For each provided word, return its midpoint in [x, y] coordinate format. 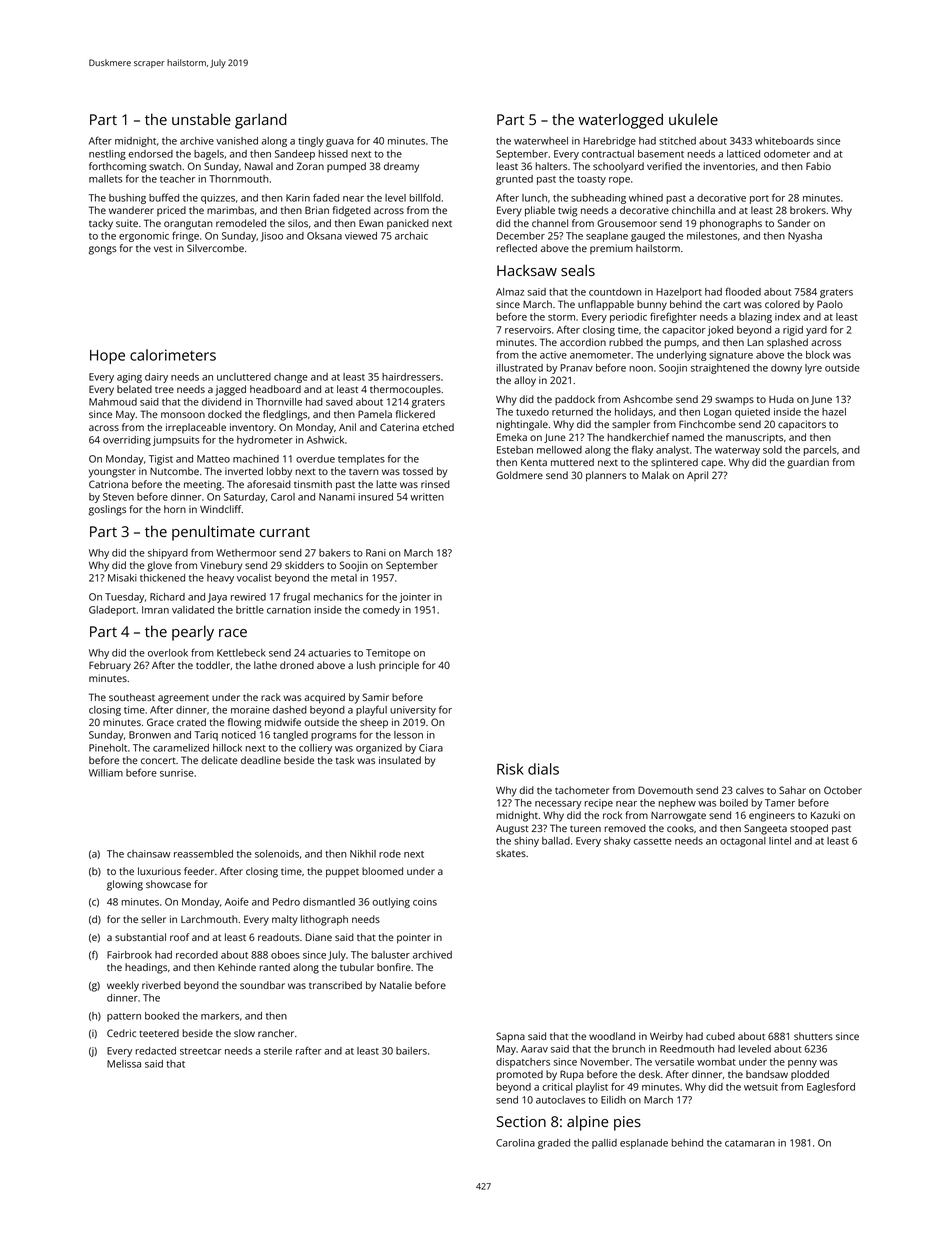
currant [285, 532]
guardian [808, 463]
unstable [201, 119]
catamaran [750, 1143]
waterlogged [621, 121]
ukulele [693, 119]
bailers [411, 1051]
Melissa [124, 1064]
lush [366, 665]
